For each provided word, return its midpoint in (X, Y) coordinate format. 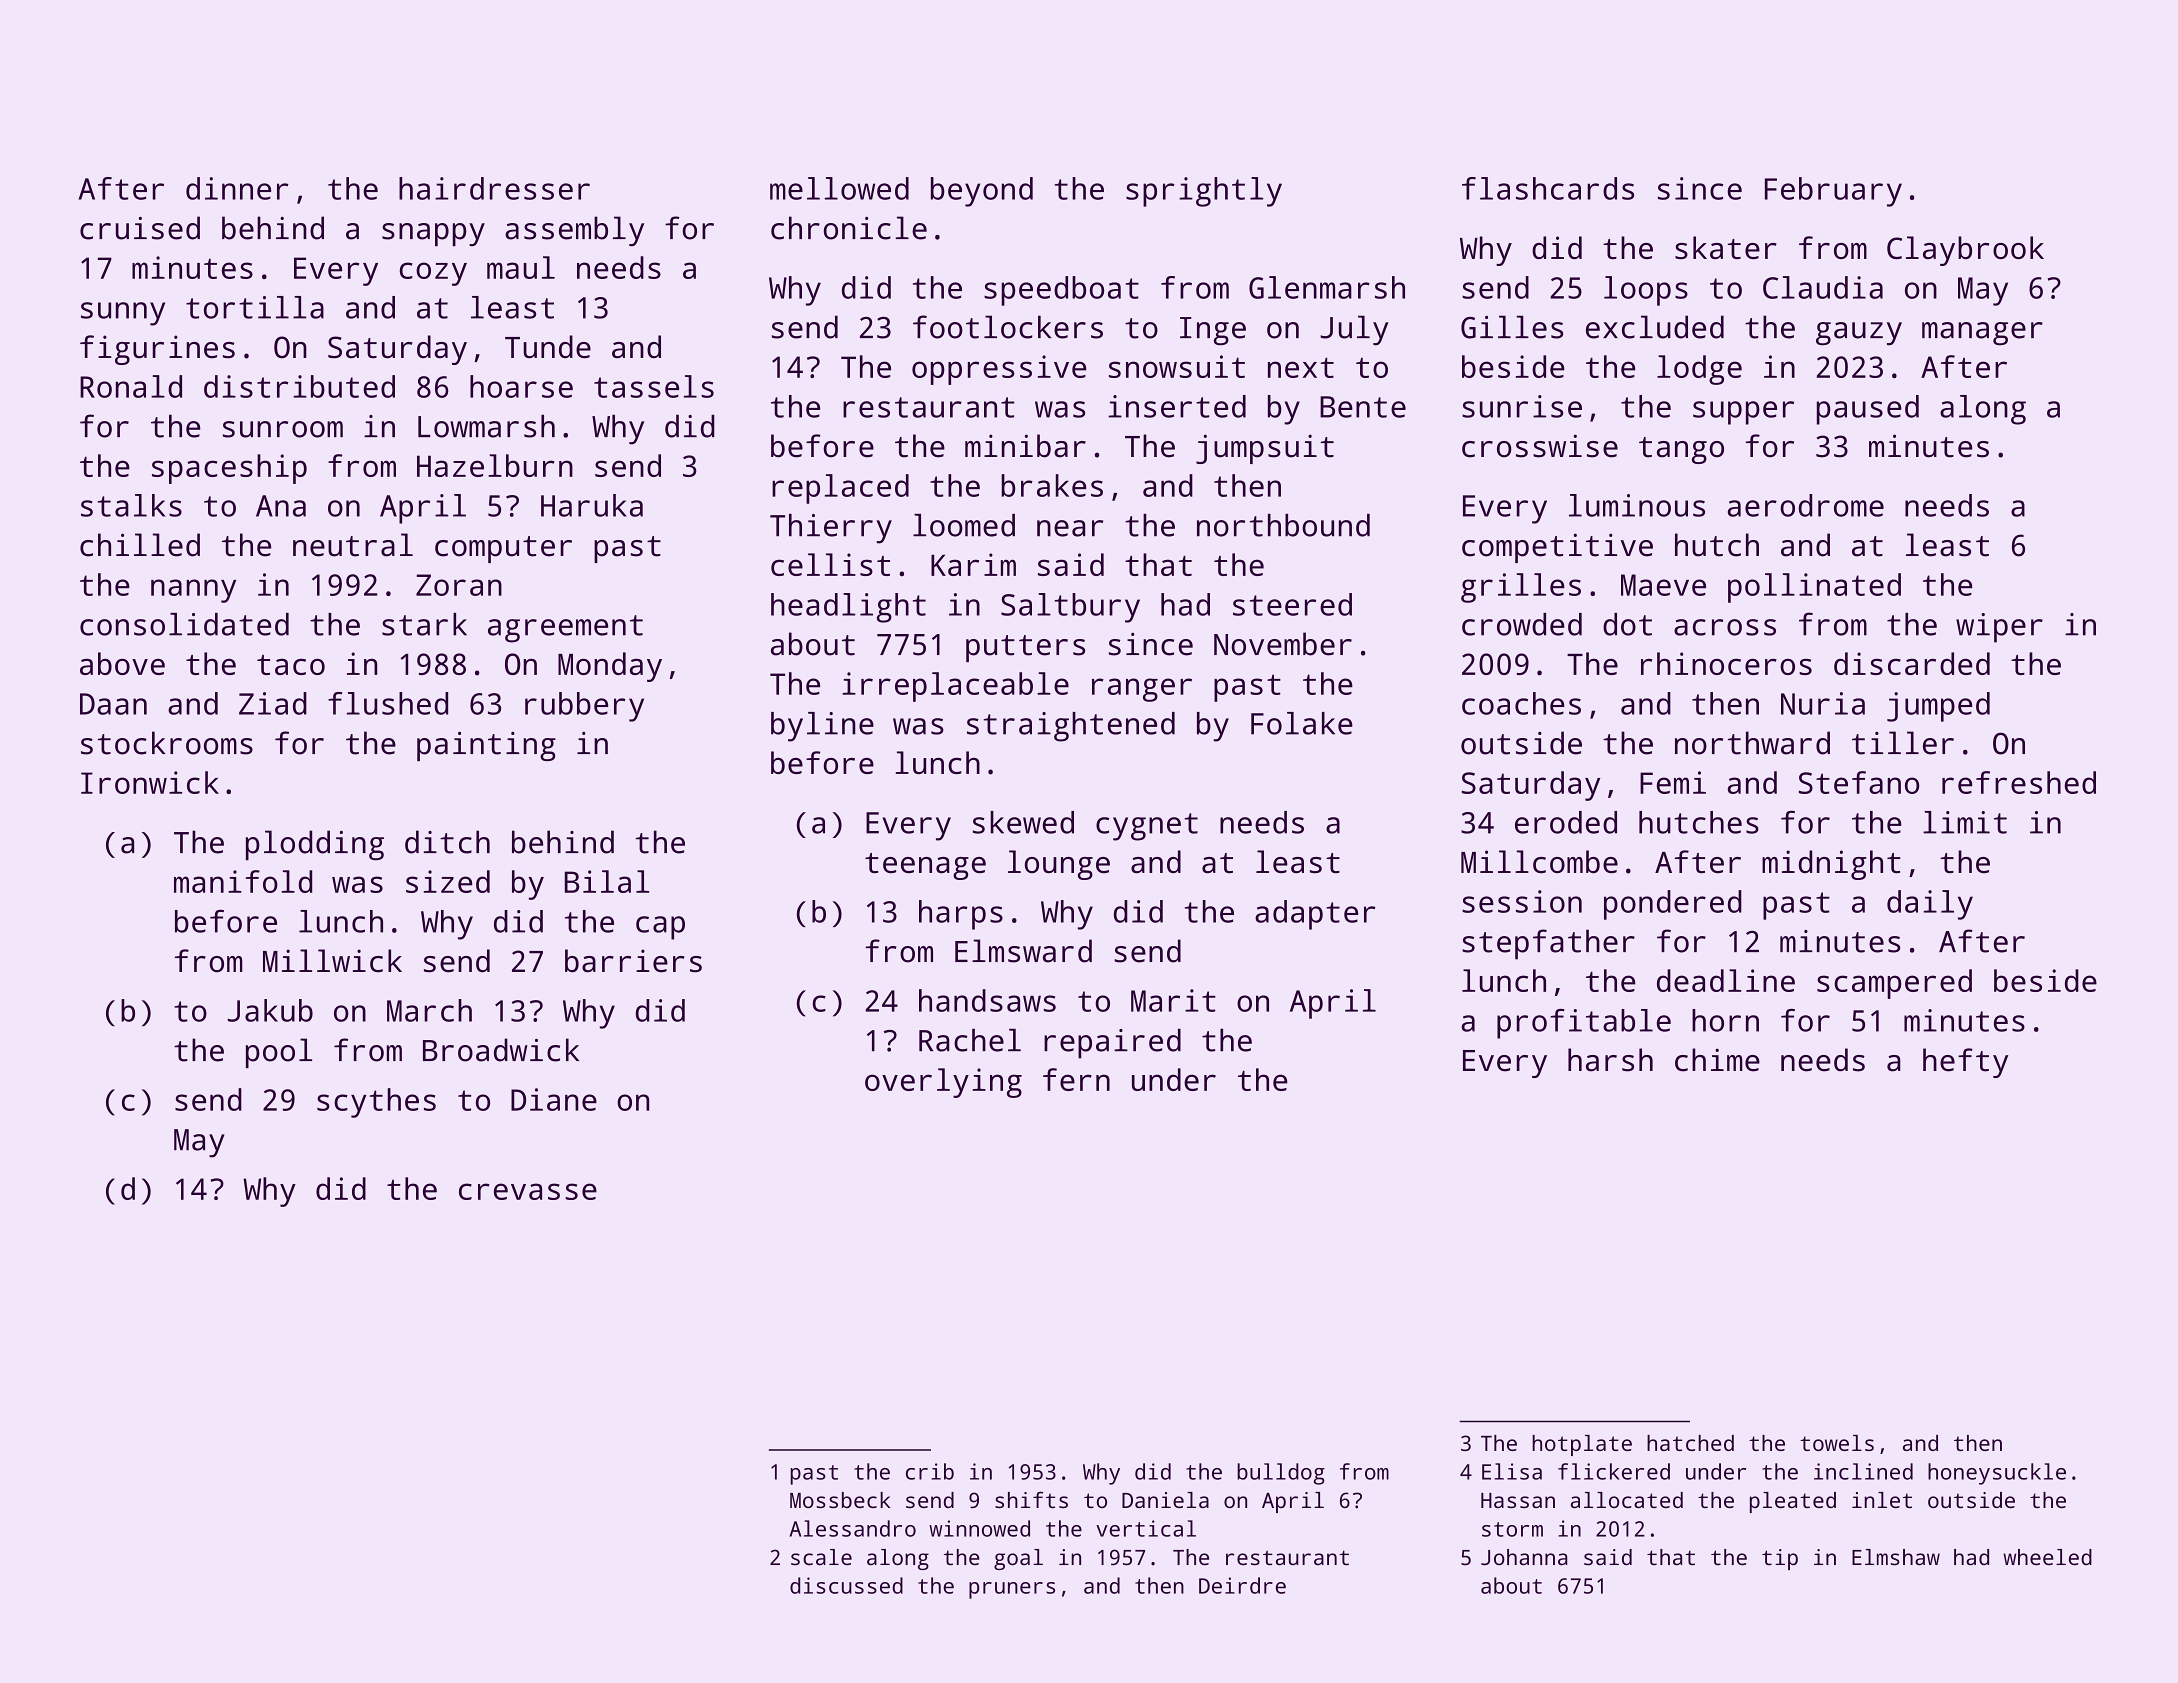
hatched (1690, 1443)
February (1833, 192)
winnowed (979, 1528)
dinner (237, 188)
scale (821, 1557)
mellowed (839, 188)
